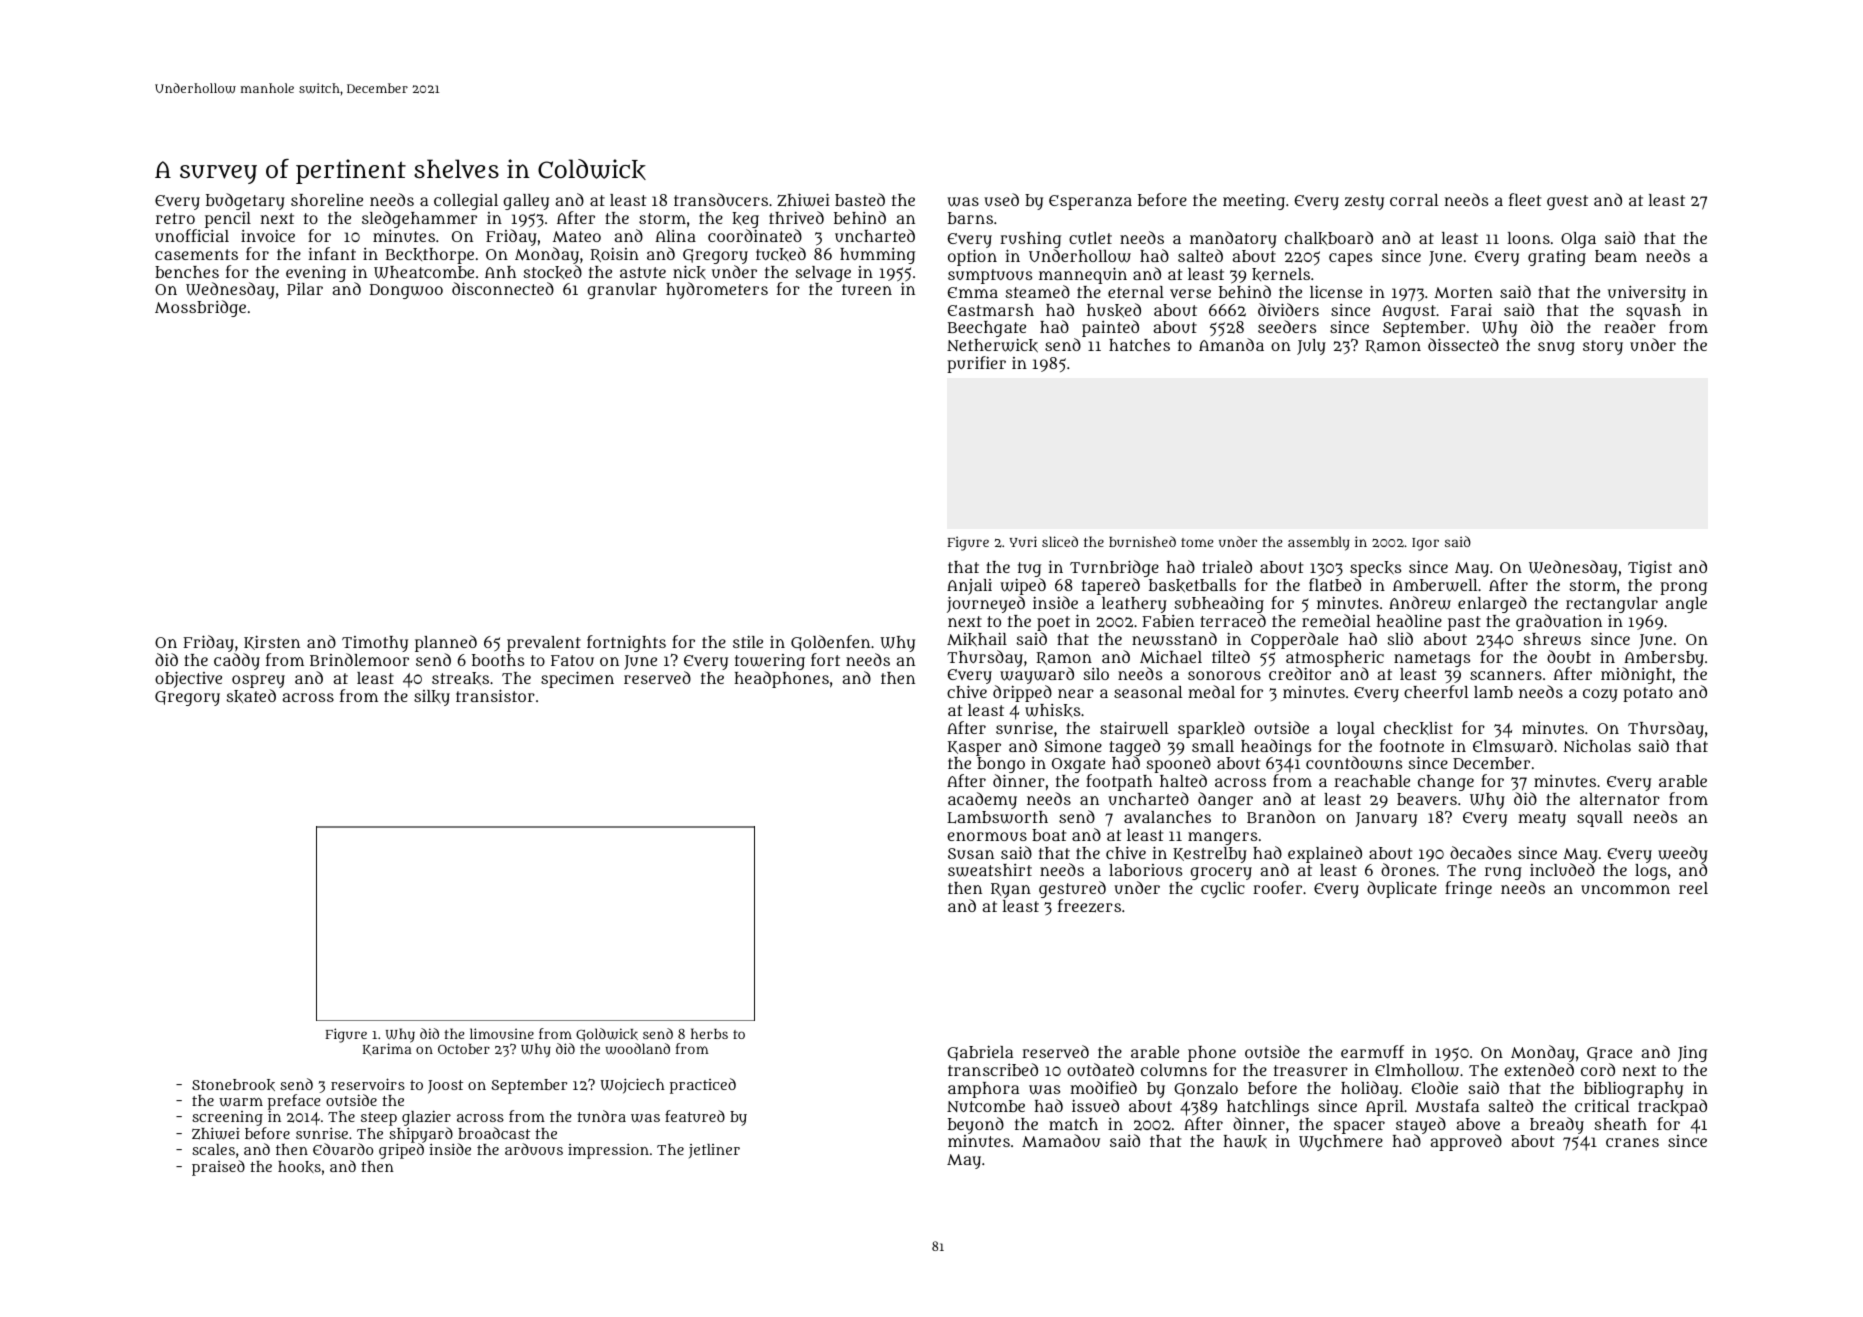 This document has width=1863, height=1317. I want to click on scales, so click(213, 1149).
